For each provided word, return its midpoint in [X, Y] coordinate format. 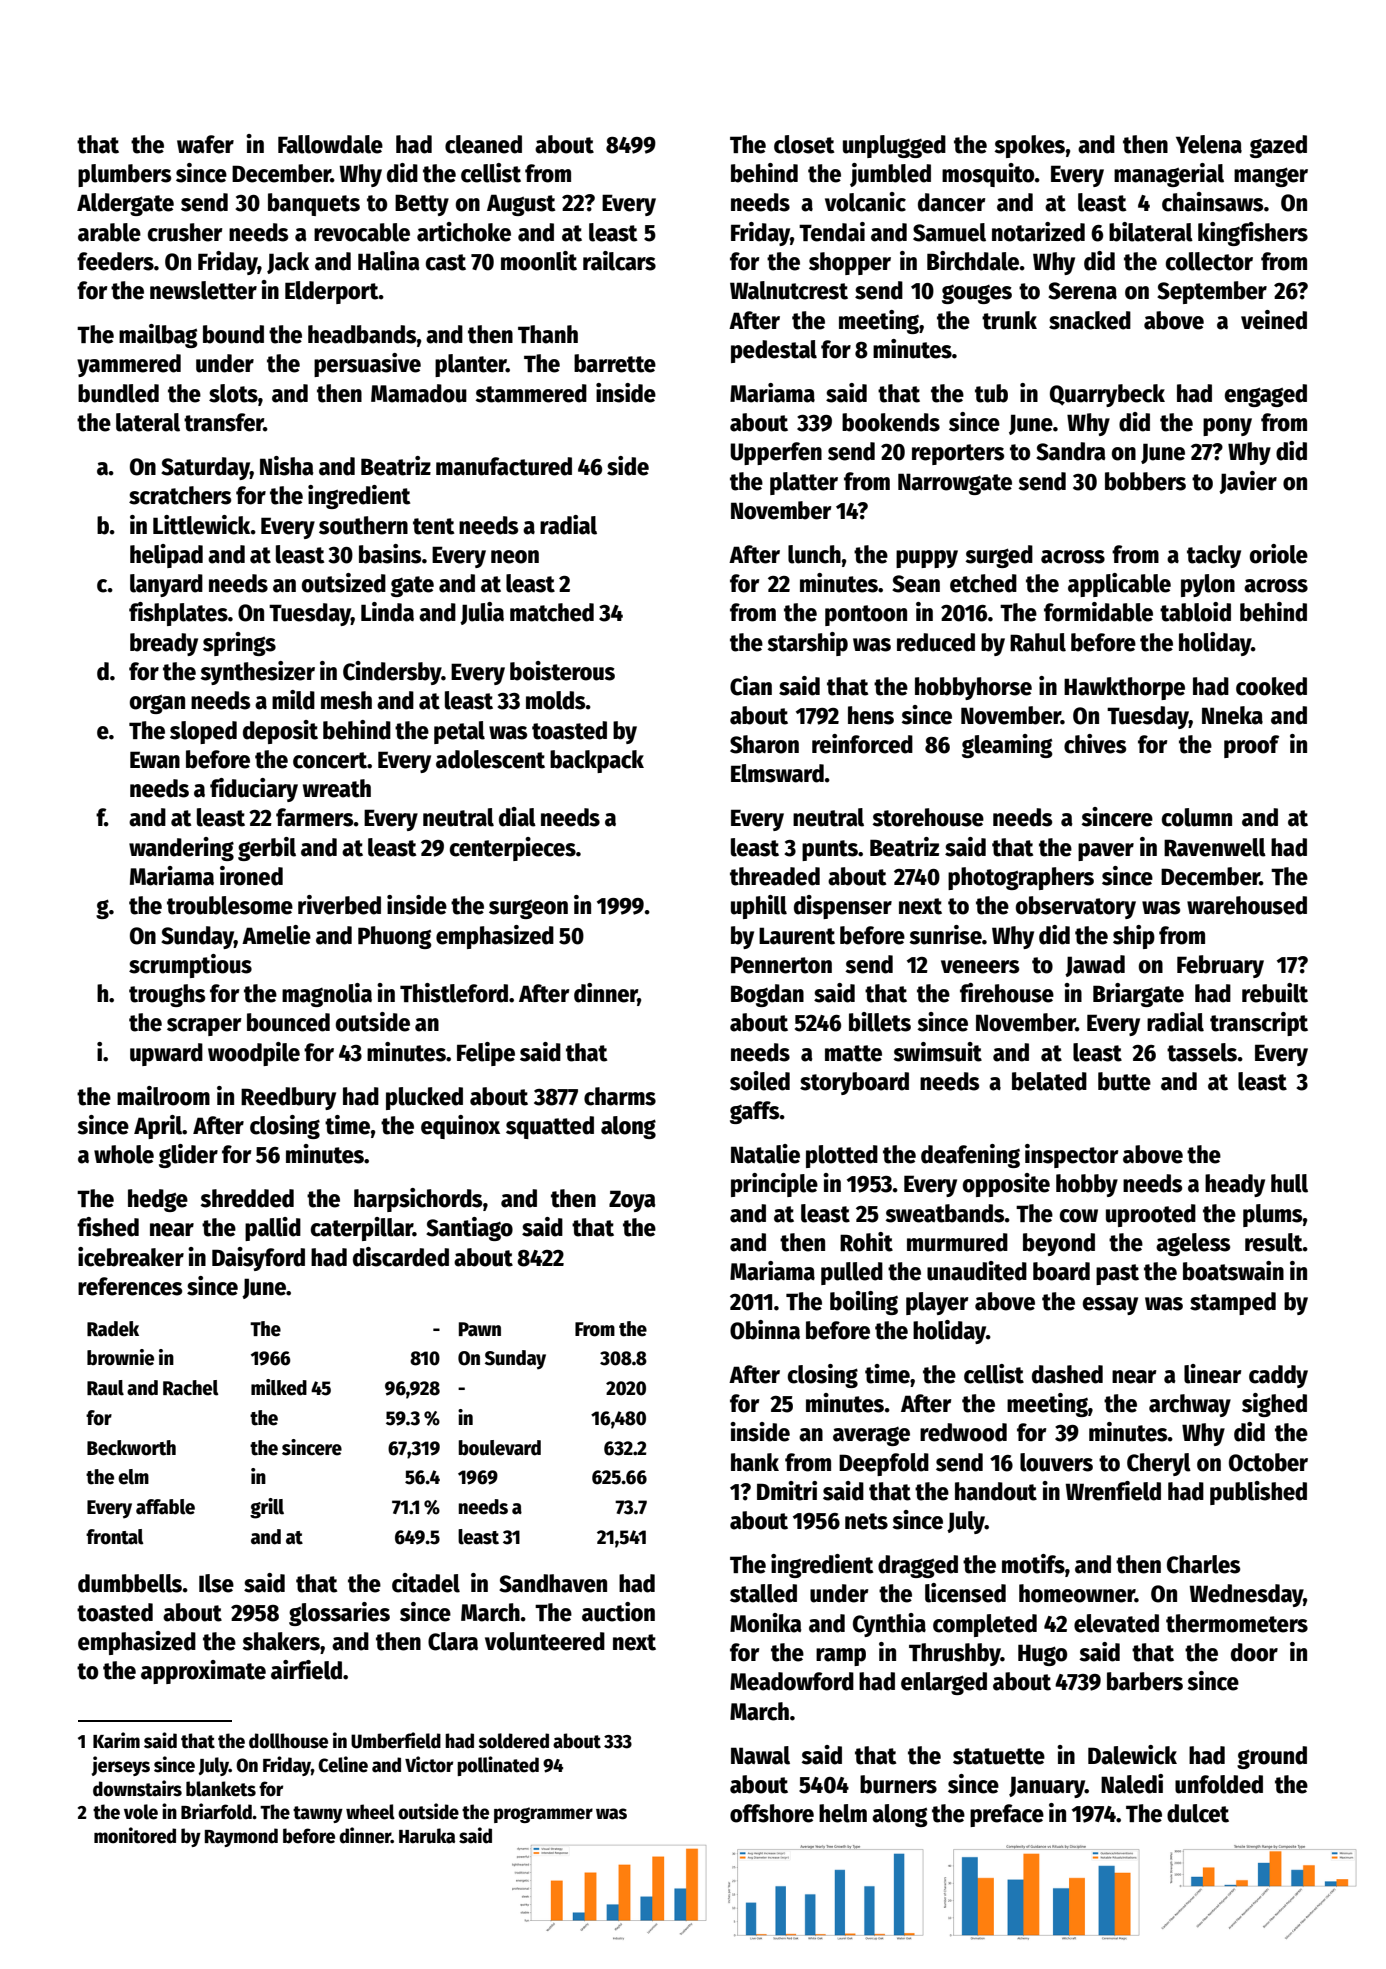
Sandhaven [553, 1583]
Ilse [216, 1583]
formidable [1098, 612]
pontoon [866, 615]
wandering [181, 849]
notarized [1038, 232]
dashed [1067, 1374]
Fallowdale [330, 144]
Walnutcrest [789, 290]
